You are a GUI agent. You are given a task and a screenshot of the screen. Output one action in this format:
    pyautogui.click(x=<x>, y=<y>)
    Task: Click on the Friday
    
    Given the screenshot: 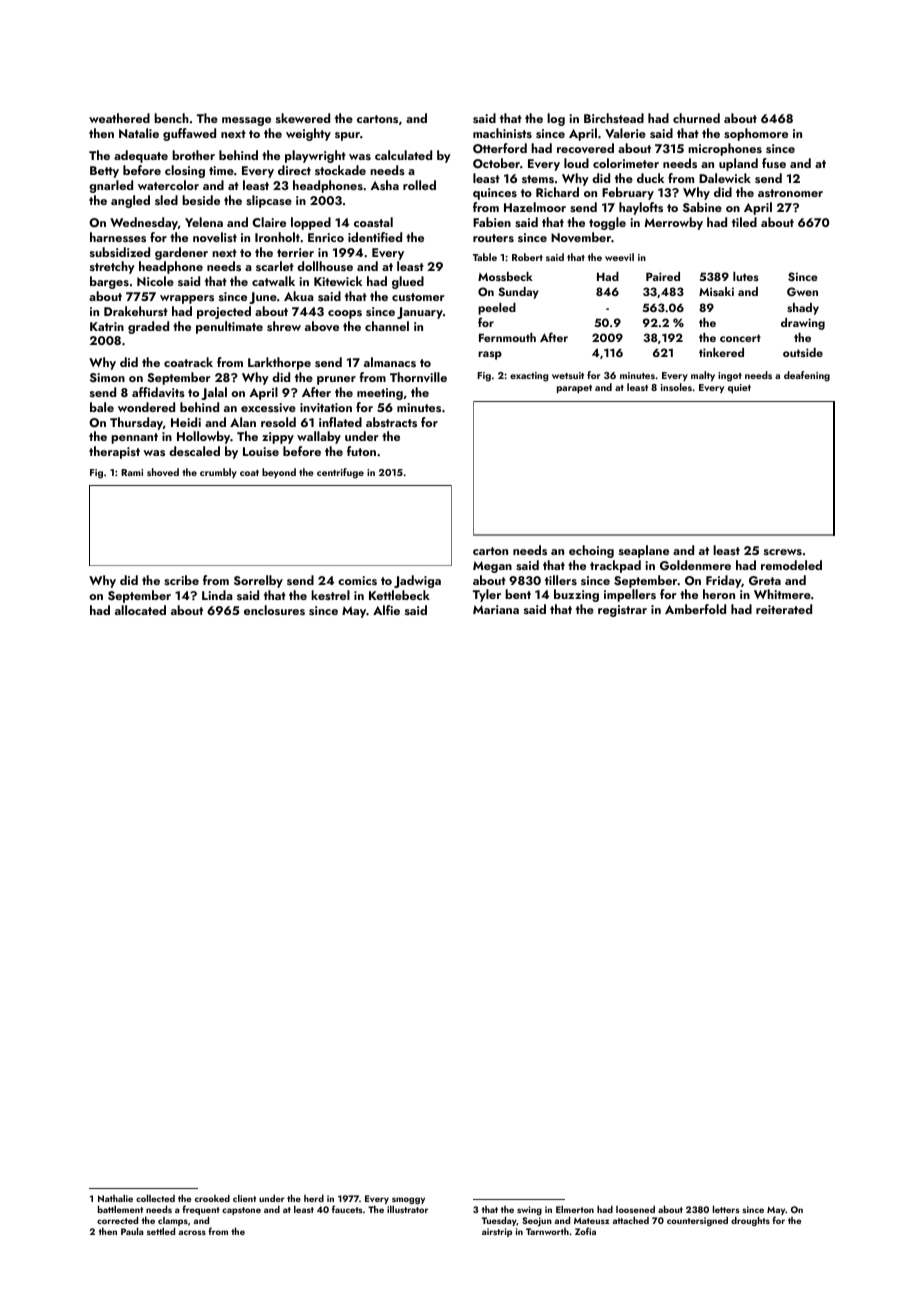 What is the action you would take?
    pyautogui.click(x=723, y=581)
